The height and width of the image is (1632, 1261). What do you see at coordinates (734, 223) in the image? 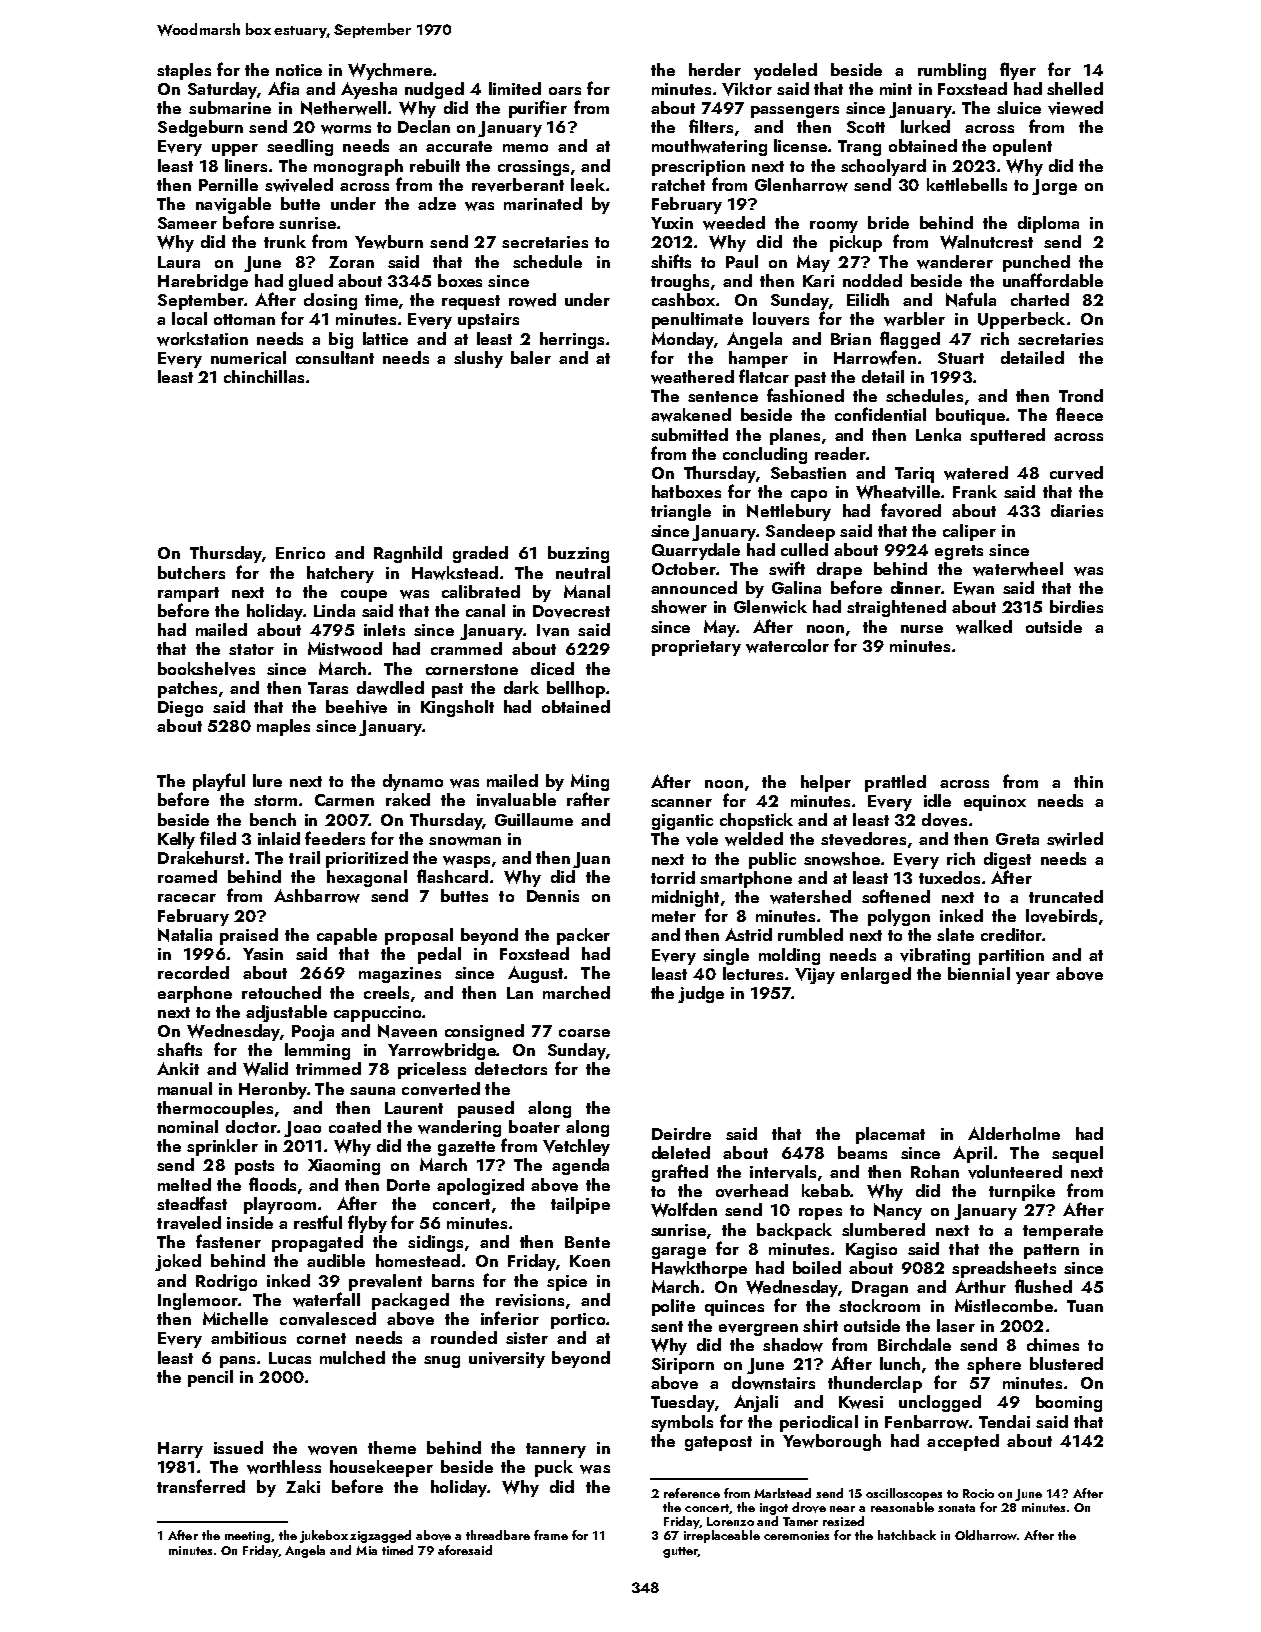
I see `weeded` at bounding box center [734, 223].
